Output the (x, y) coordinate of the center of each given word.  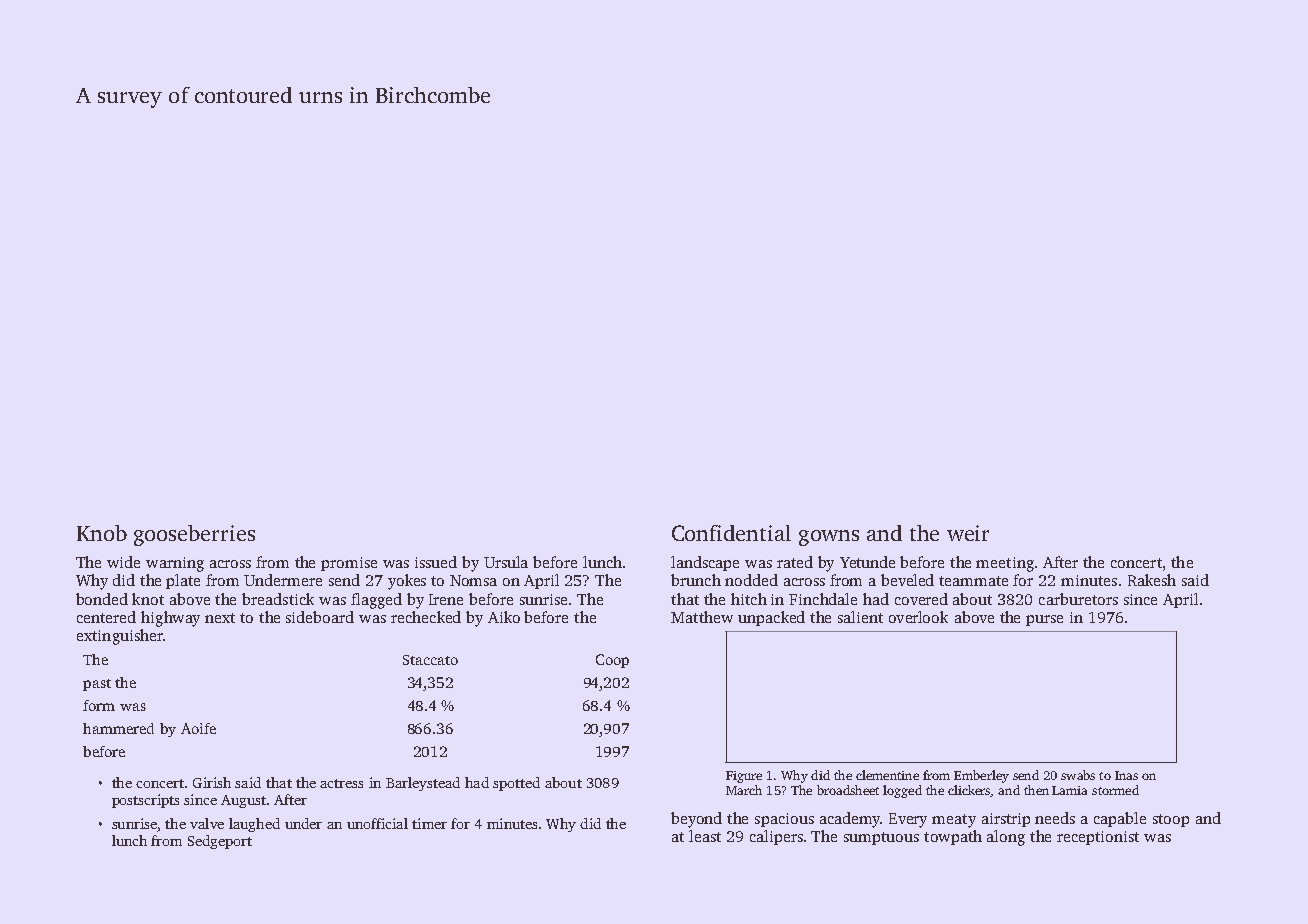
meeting (1005, 564)
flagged (376, 601)
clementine (887, 775)
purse (1044, 620)
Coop (612, 661)
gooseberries (194, 535)
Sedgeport (220, 842)
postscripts (145, 801)
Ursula (506, 562)
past (97, 685)
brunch (696, 580)
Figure (744, 777)
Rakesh (1152, 580)
